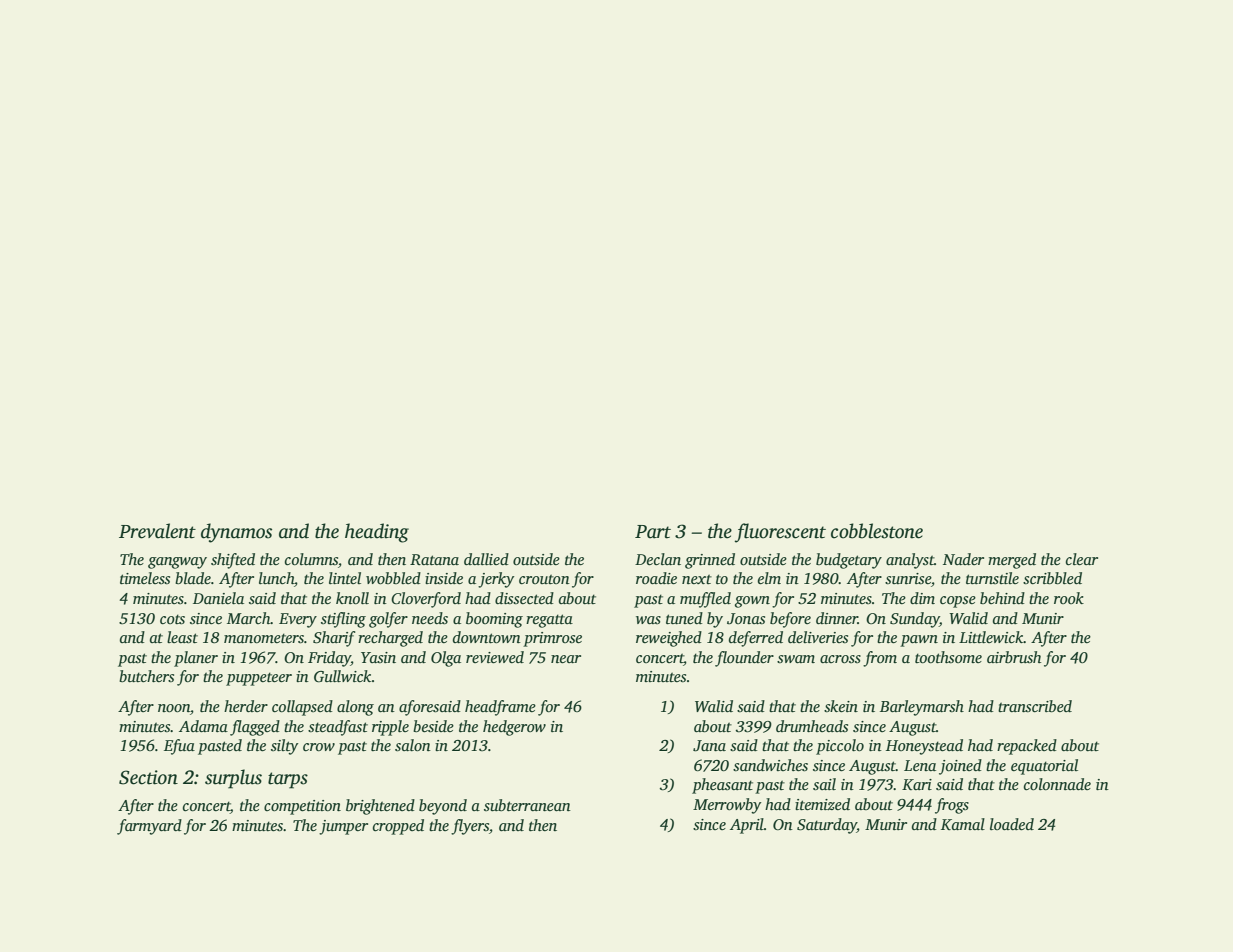  I want to click on Ratana, so click(434, 559).
